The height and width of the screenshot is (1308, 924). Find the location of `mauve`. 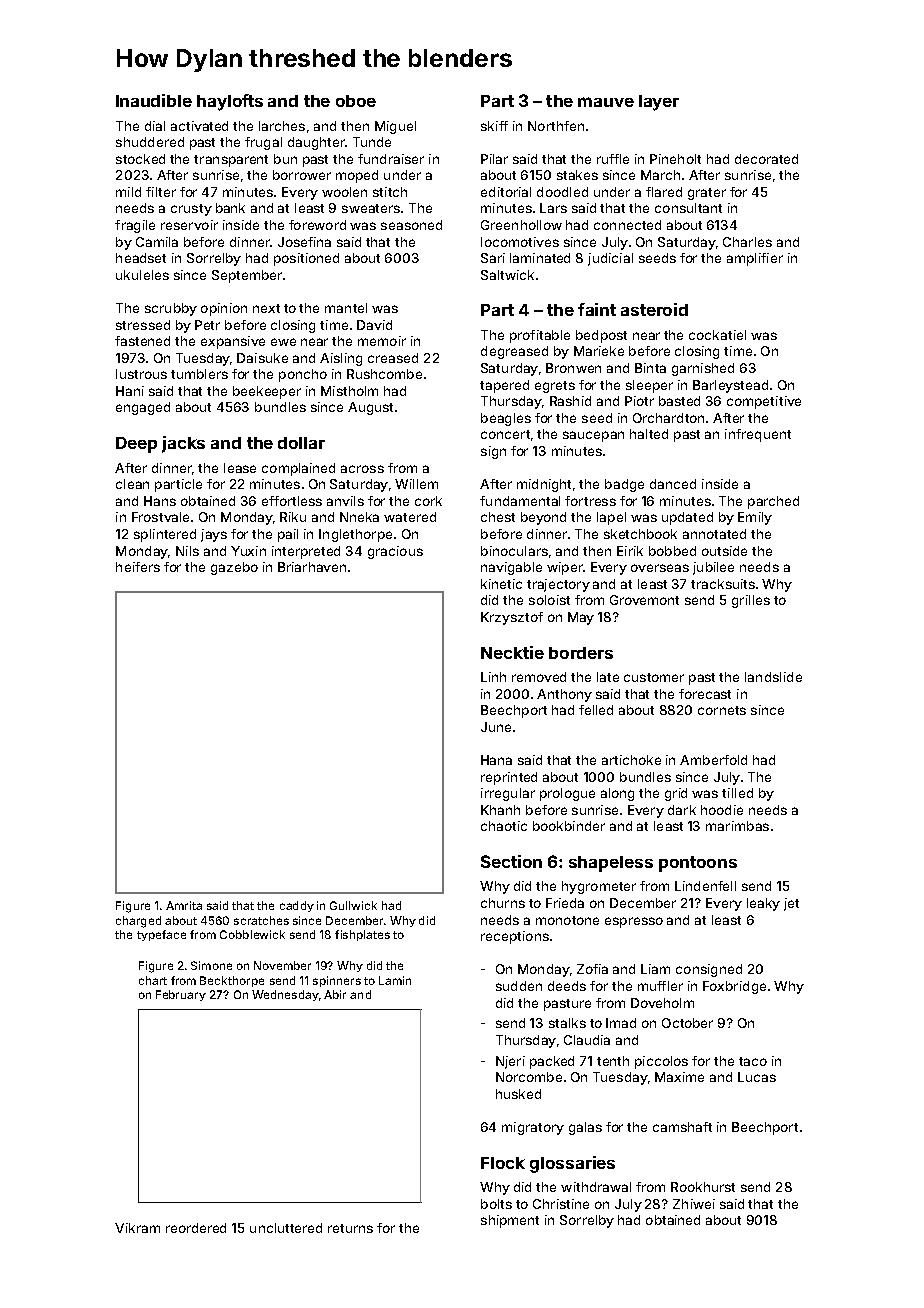

mauve is located at coordinates (606, 102).
